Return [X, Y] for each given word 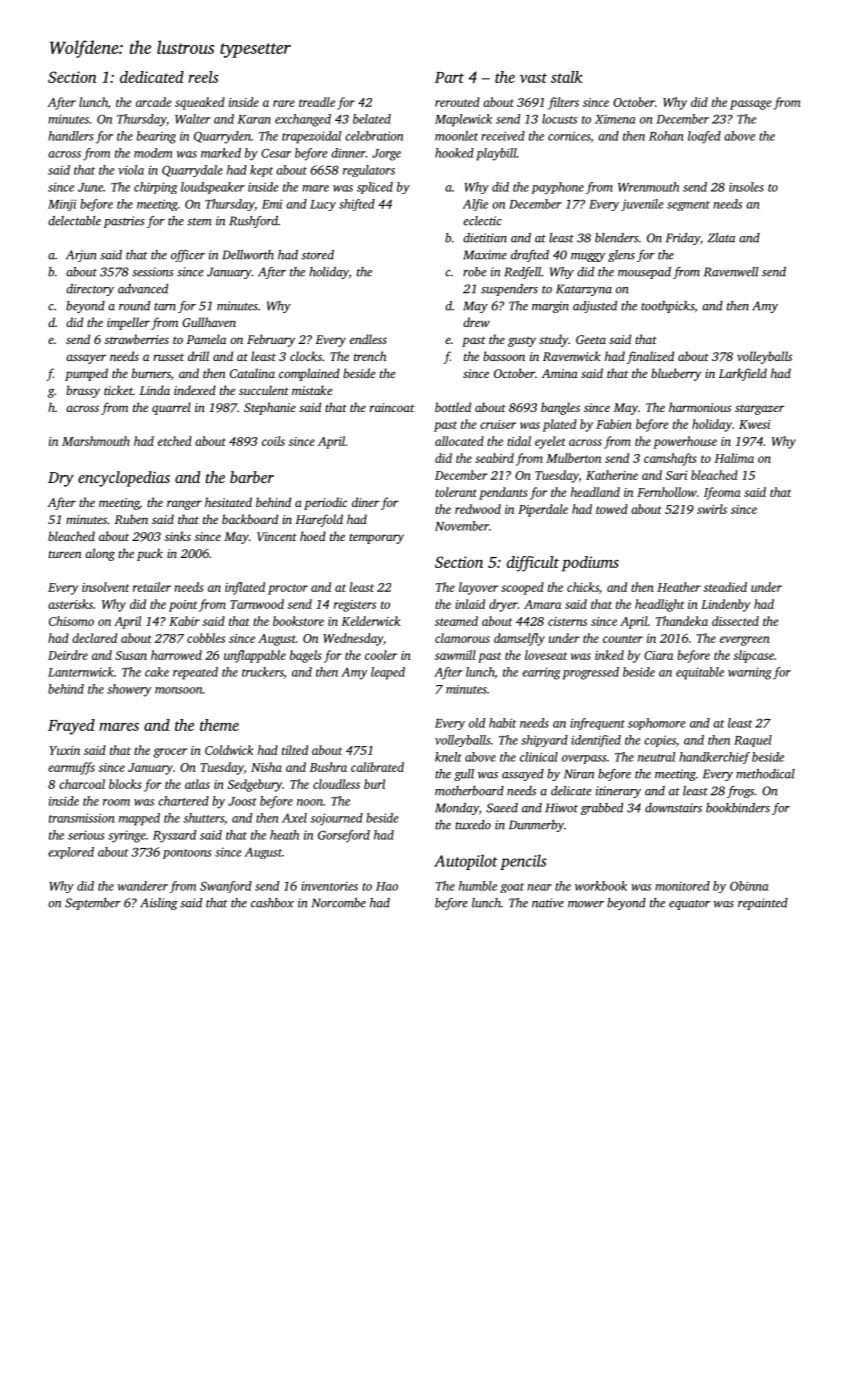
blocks [125, 784]
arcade [153, 102]
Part [449, 77]
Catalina [252, 373]
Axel [294, 818]
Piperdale [543, 510]
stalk [567, 77]
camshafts [670, 459]
